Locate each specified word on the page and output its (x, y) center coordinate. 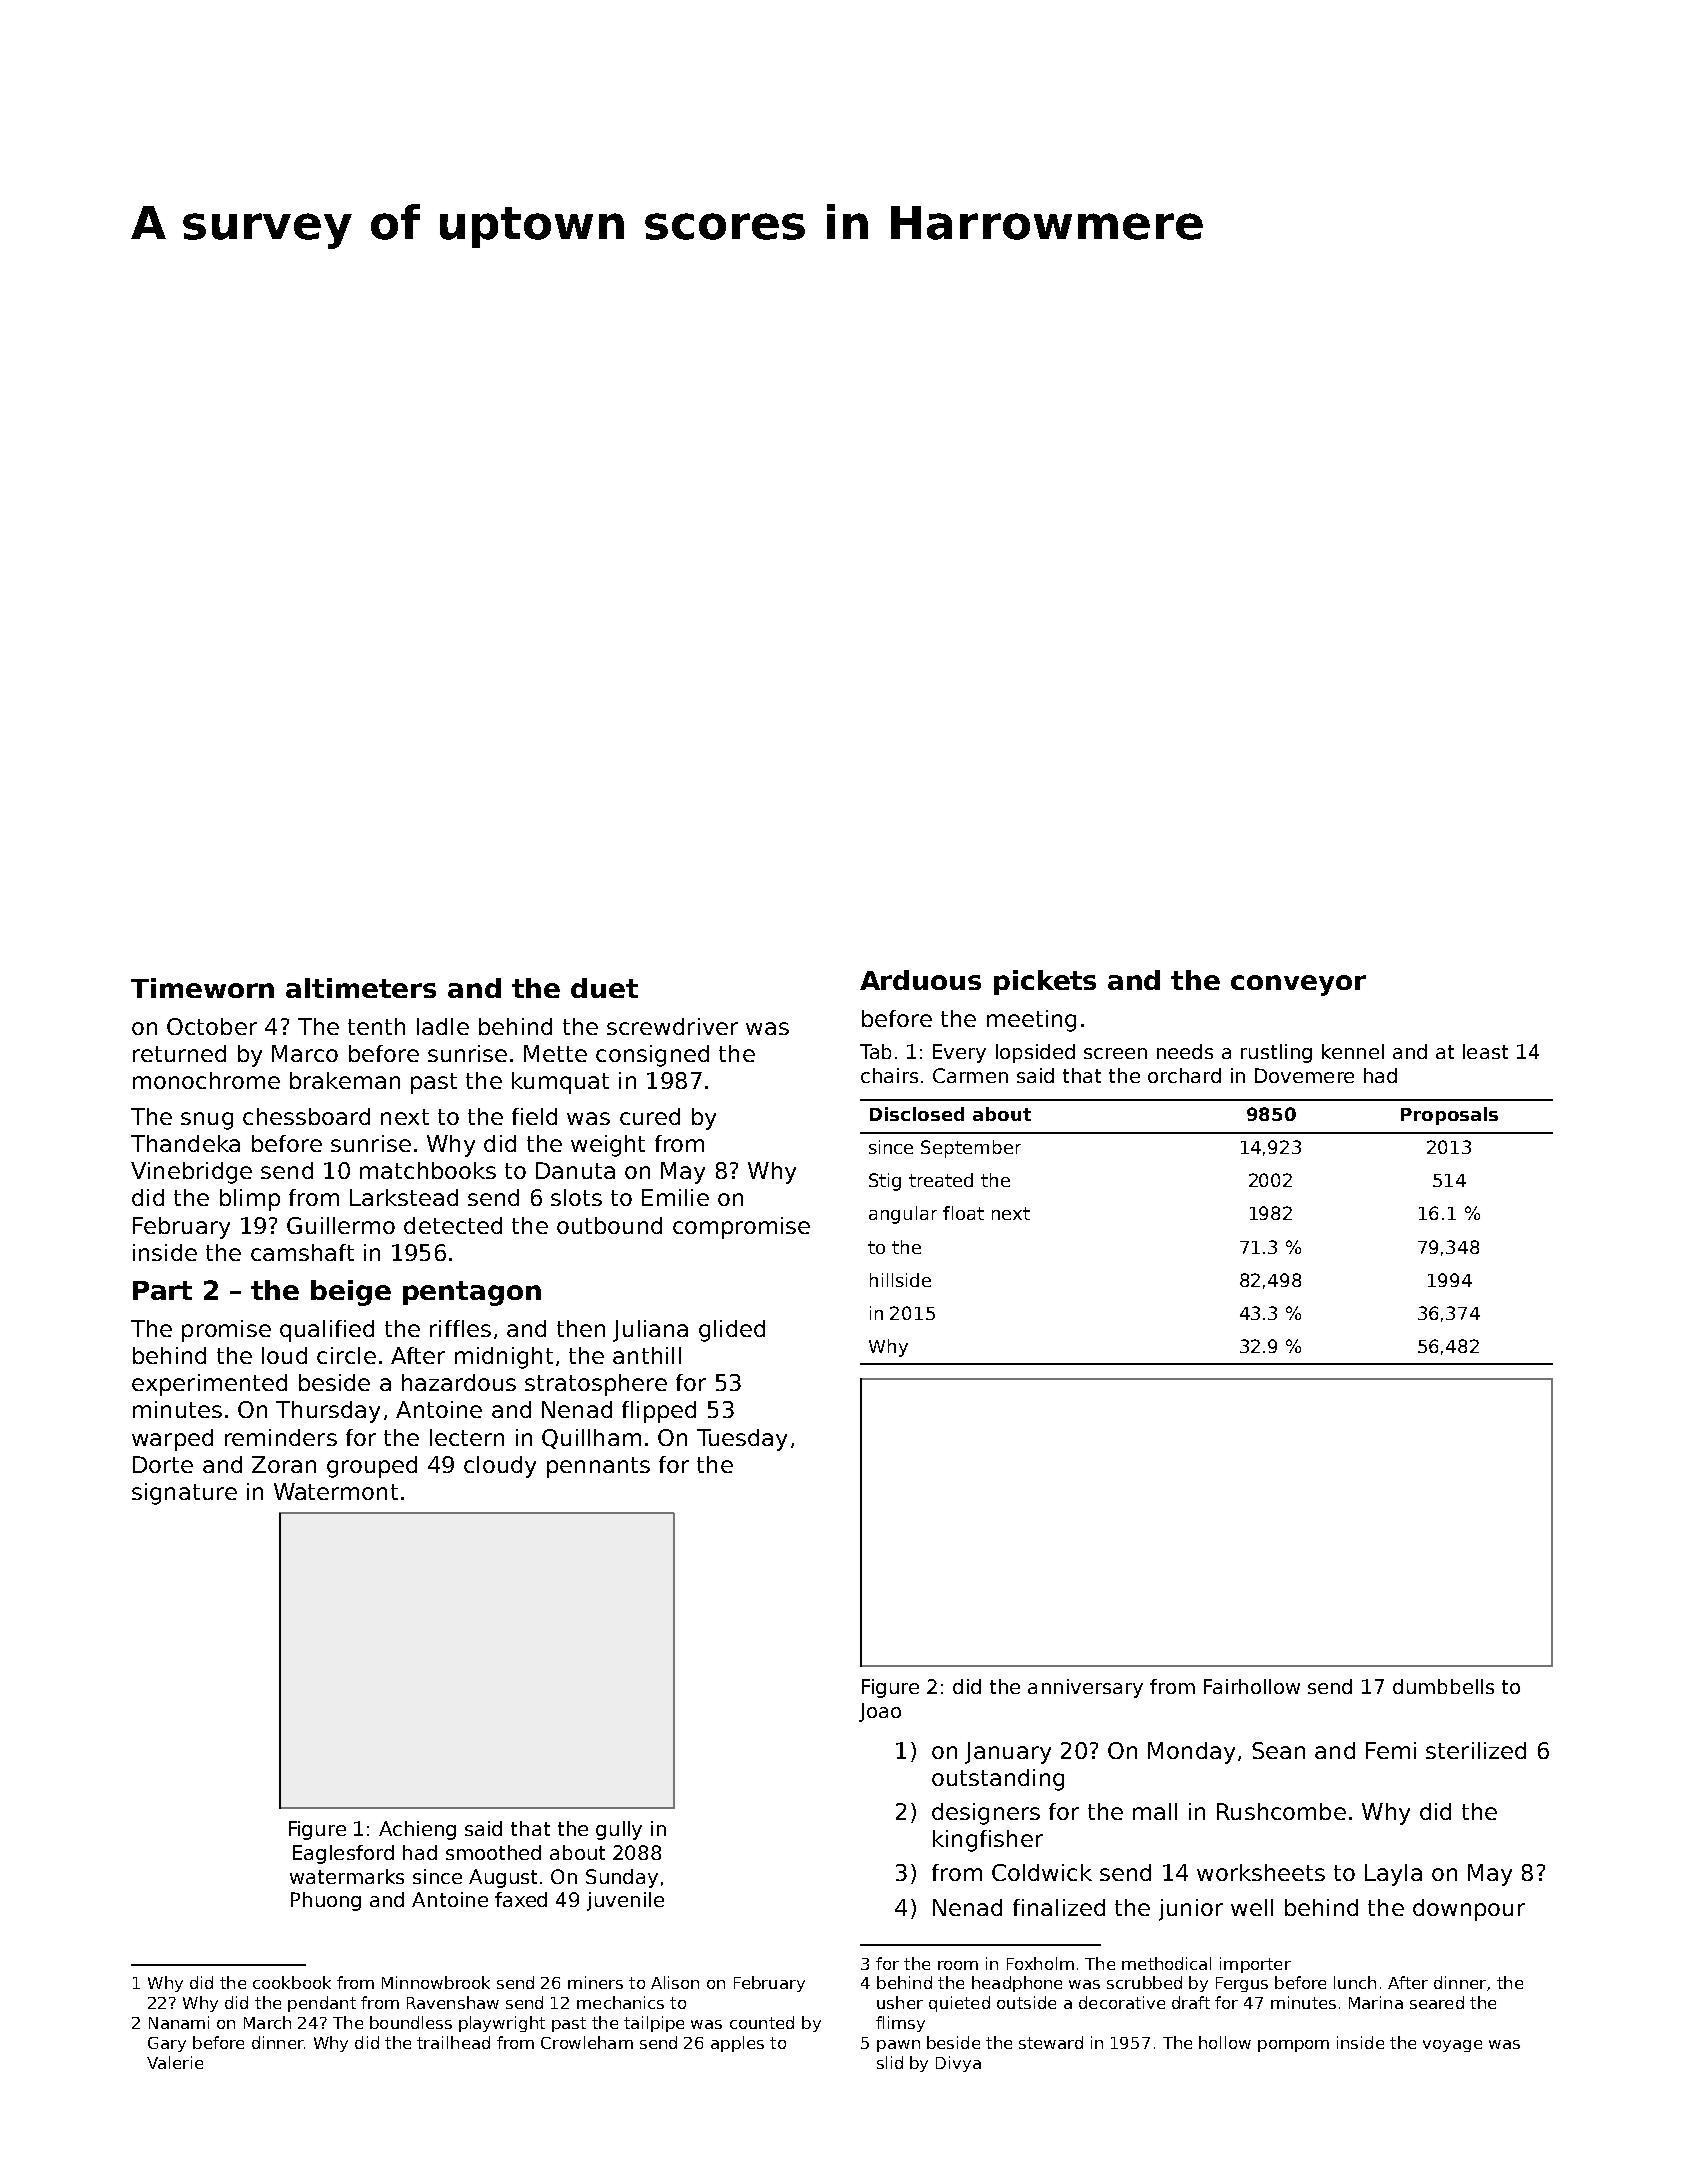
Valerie (175, 2062)
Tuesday (742, 1440)
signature (184, 1494)
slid (890, 2062)
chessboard (306, 1116)
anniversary (1085, 1688)
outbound (609, 1225)
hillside (900, 1280)
